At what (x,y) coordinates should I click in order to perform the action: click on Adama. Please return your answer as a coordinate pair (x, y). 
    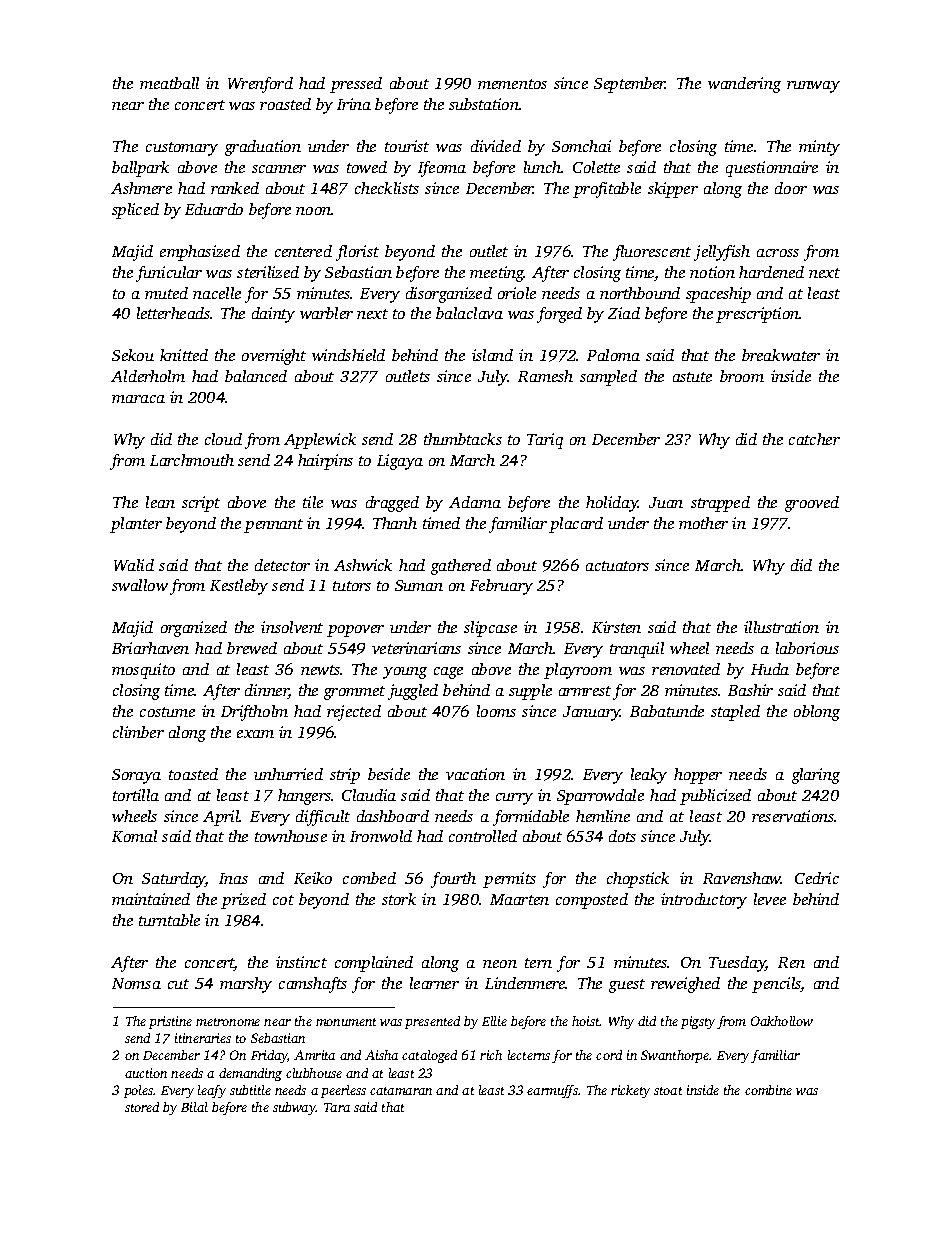
    Looking at the image, I should click on (475, 502).
